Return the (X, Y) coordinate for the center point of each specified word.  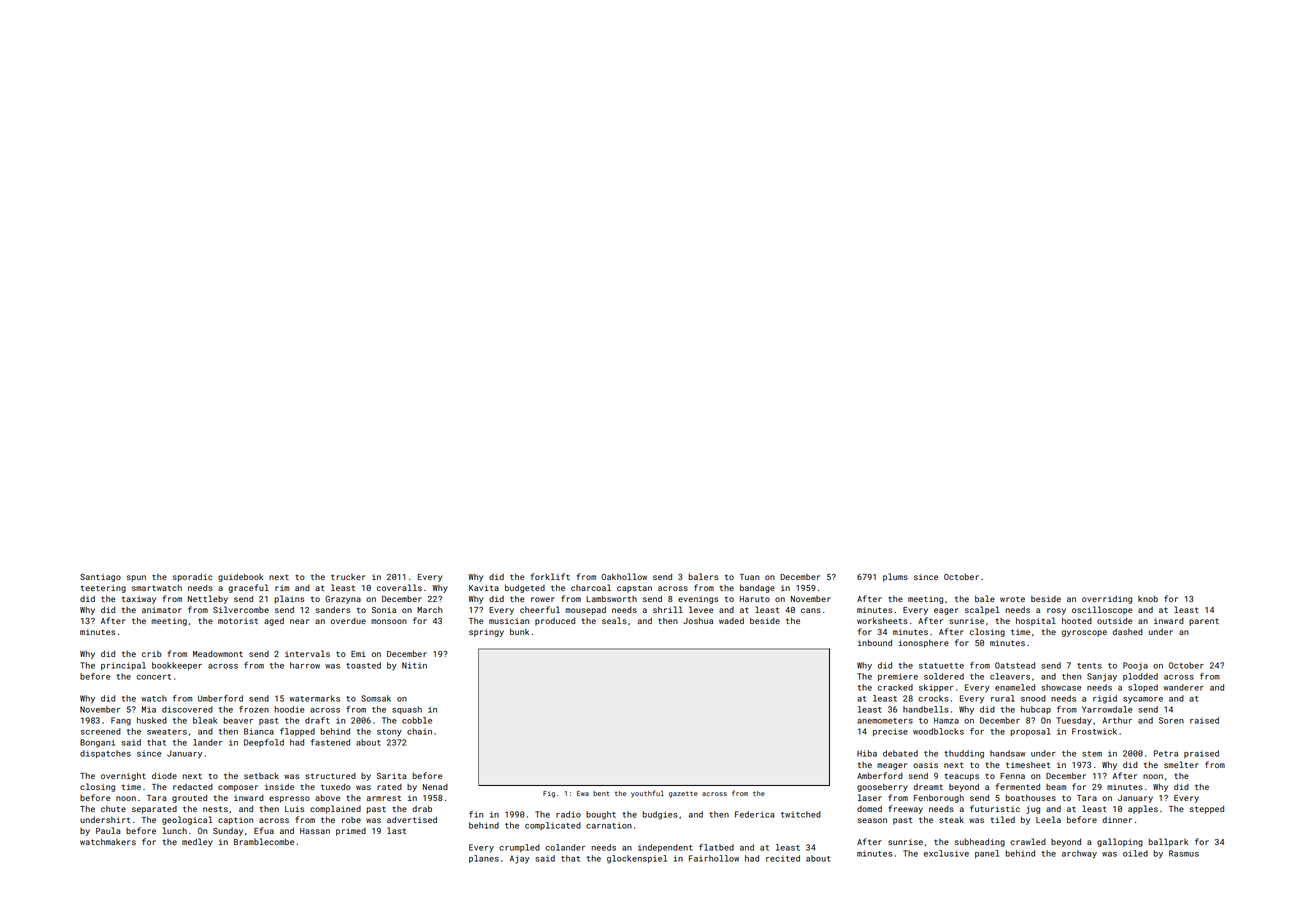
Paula (108, 830)
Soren (1171, 720)
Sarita (392, 776)
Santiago (100, 578)
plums (895, 577)
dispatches (105, 754)
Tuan (749, 577)
